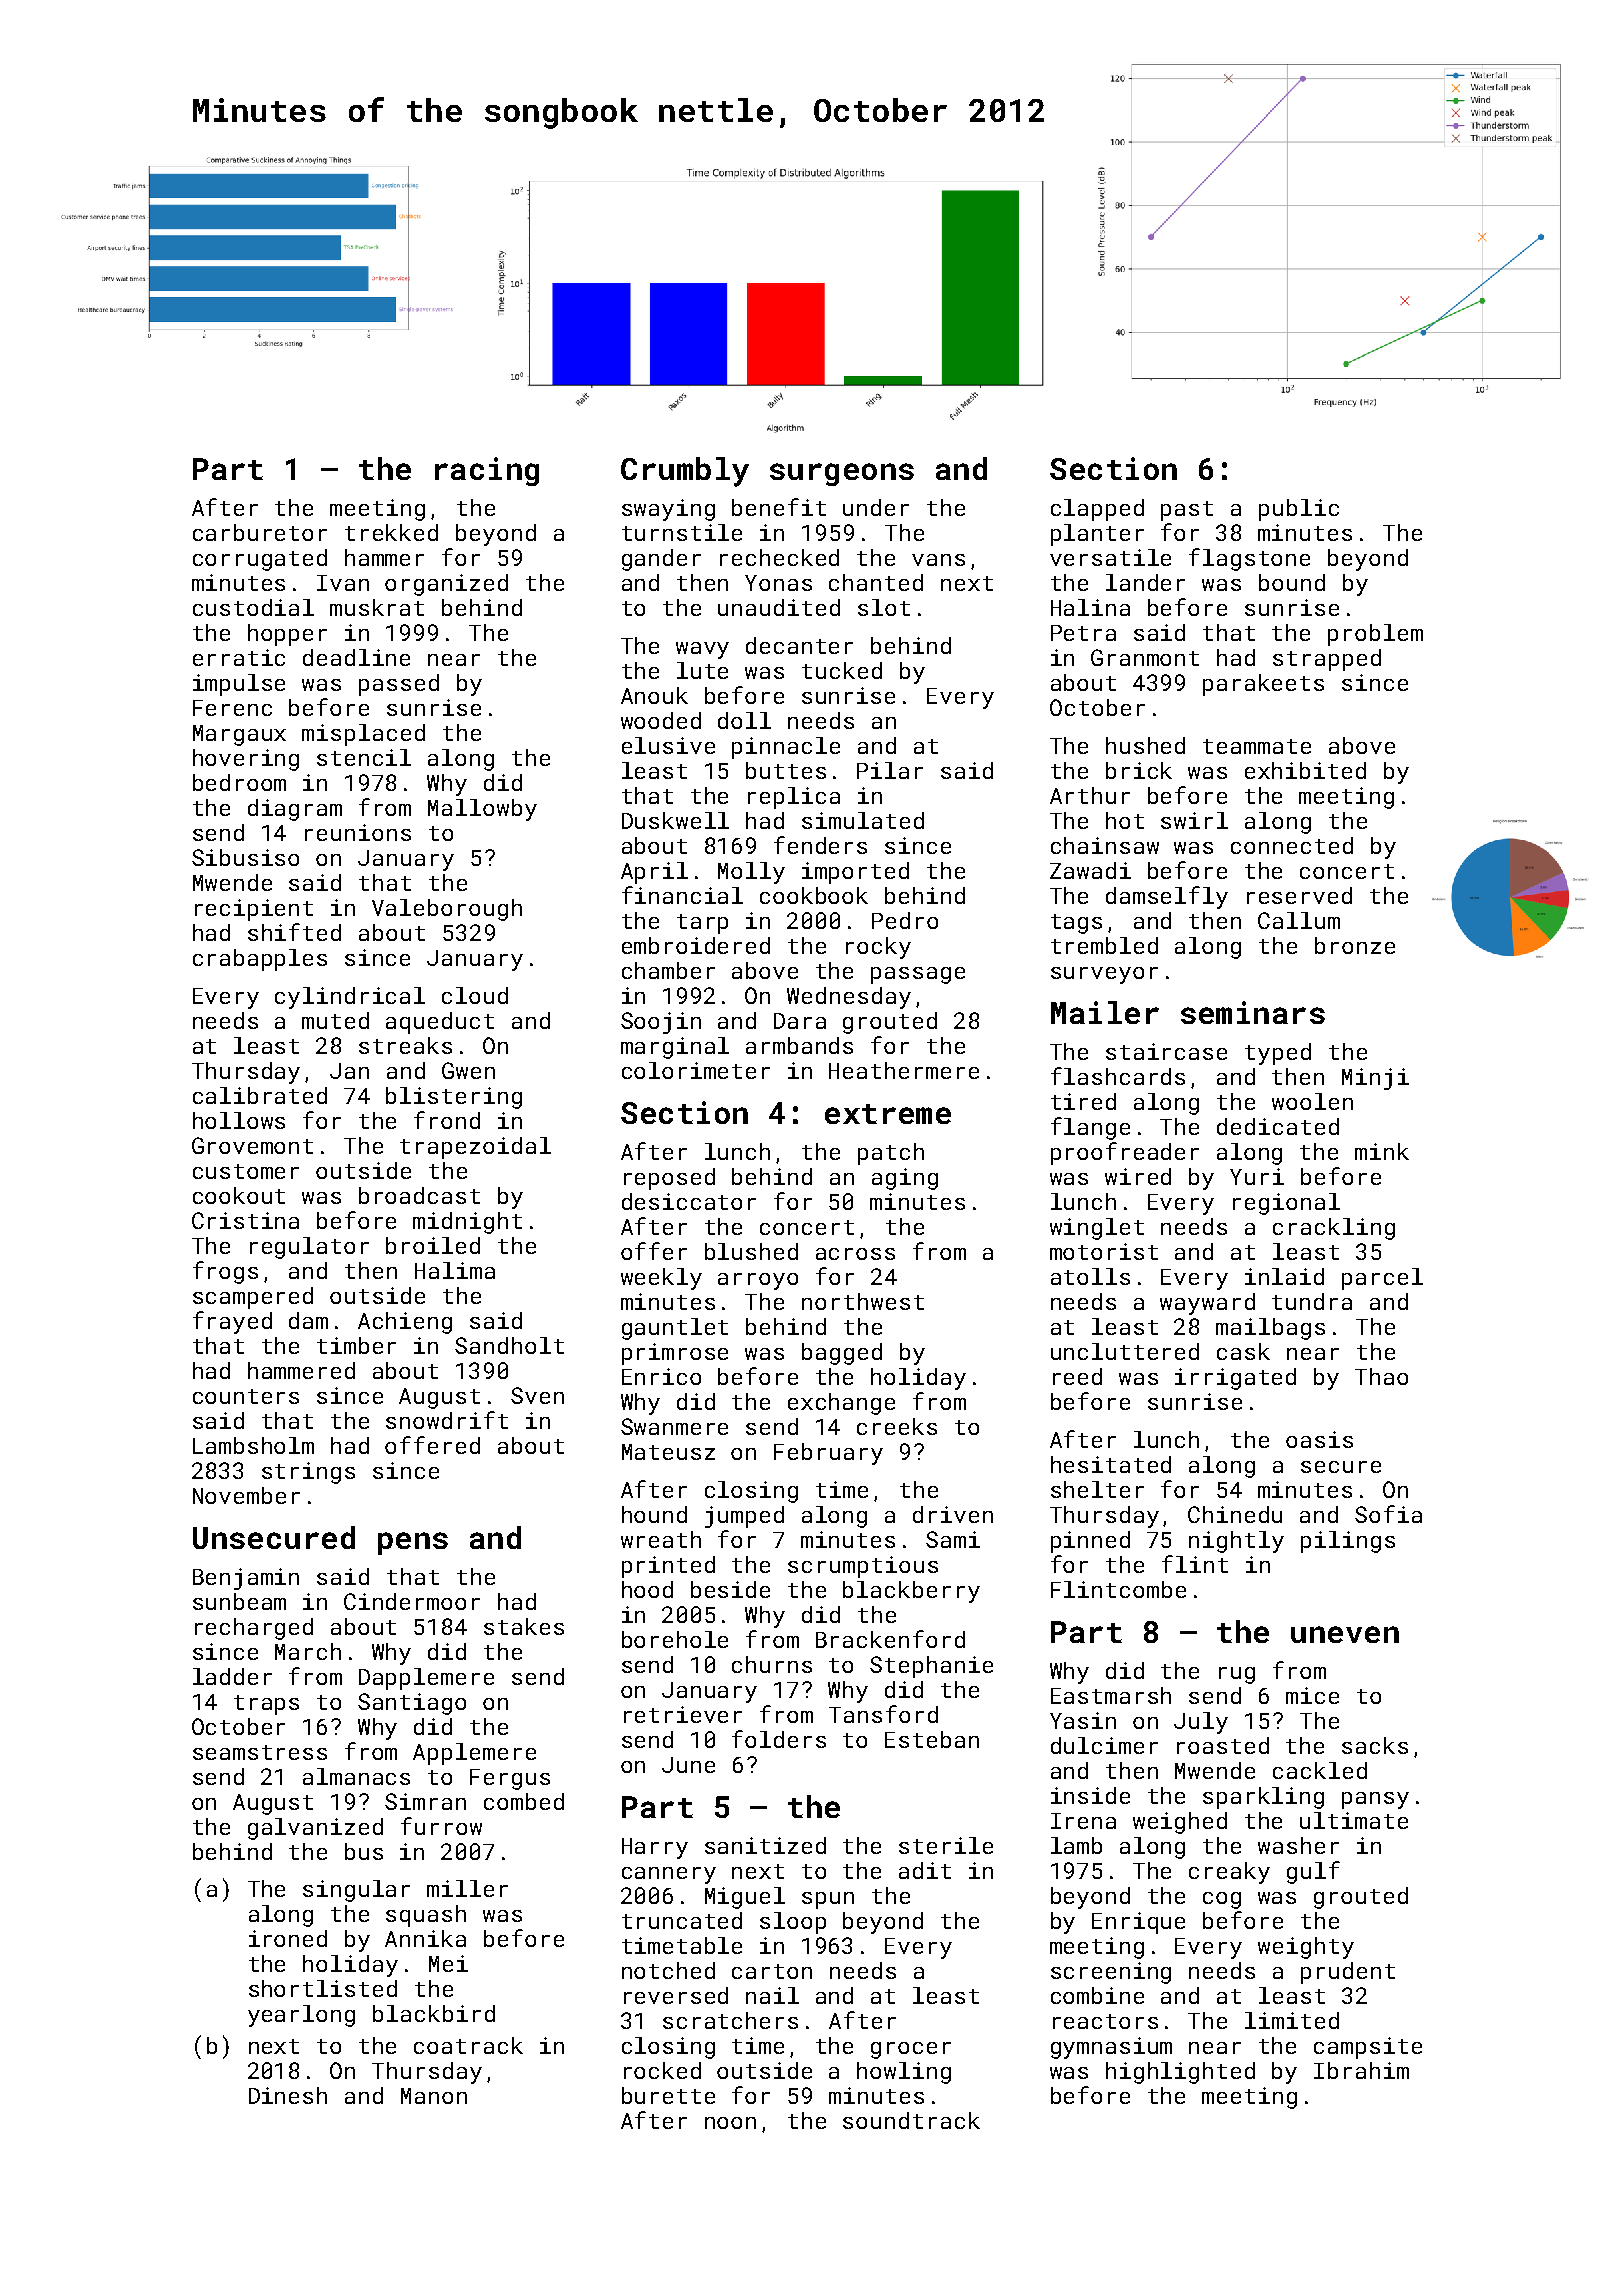 The height and width of the screenshot is (2292, 1620). Describe the element at coordinates (260, 532) in the screenshot. I see `carburetor` at that location.
